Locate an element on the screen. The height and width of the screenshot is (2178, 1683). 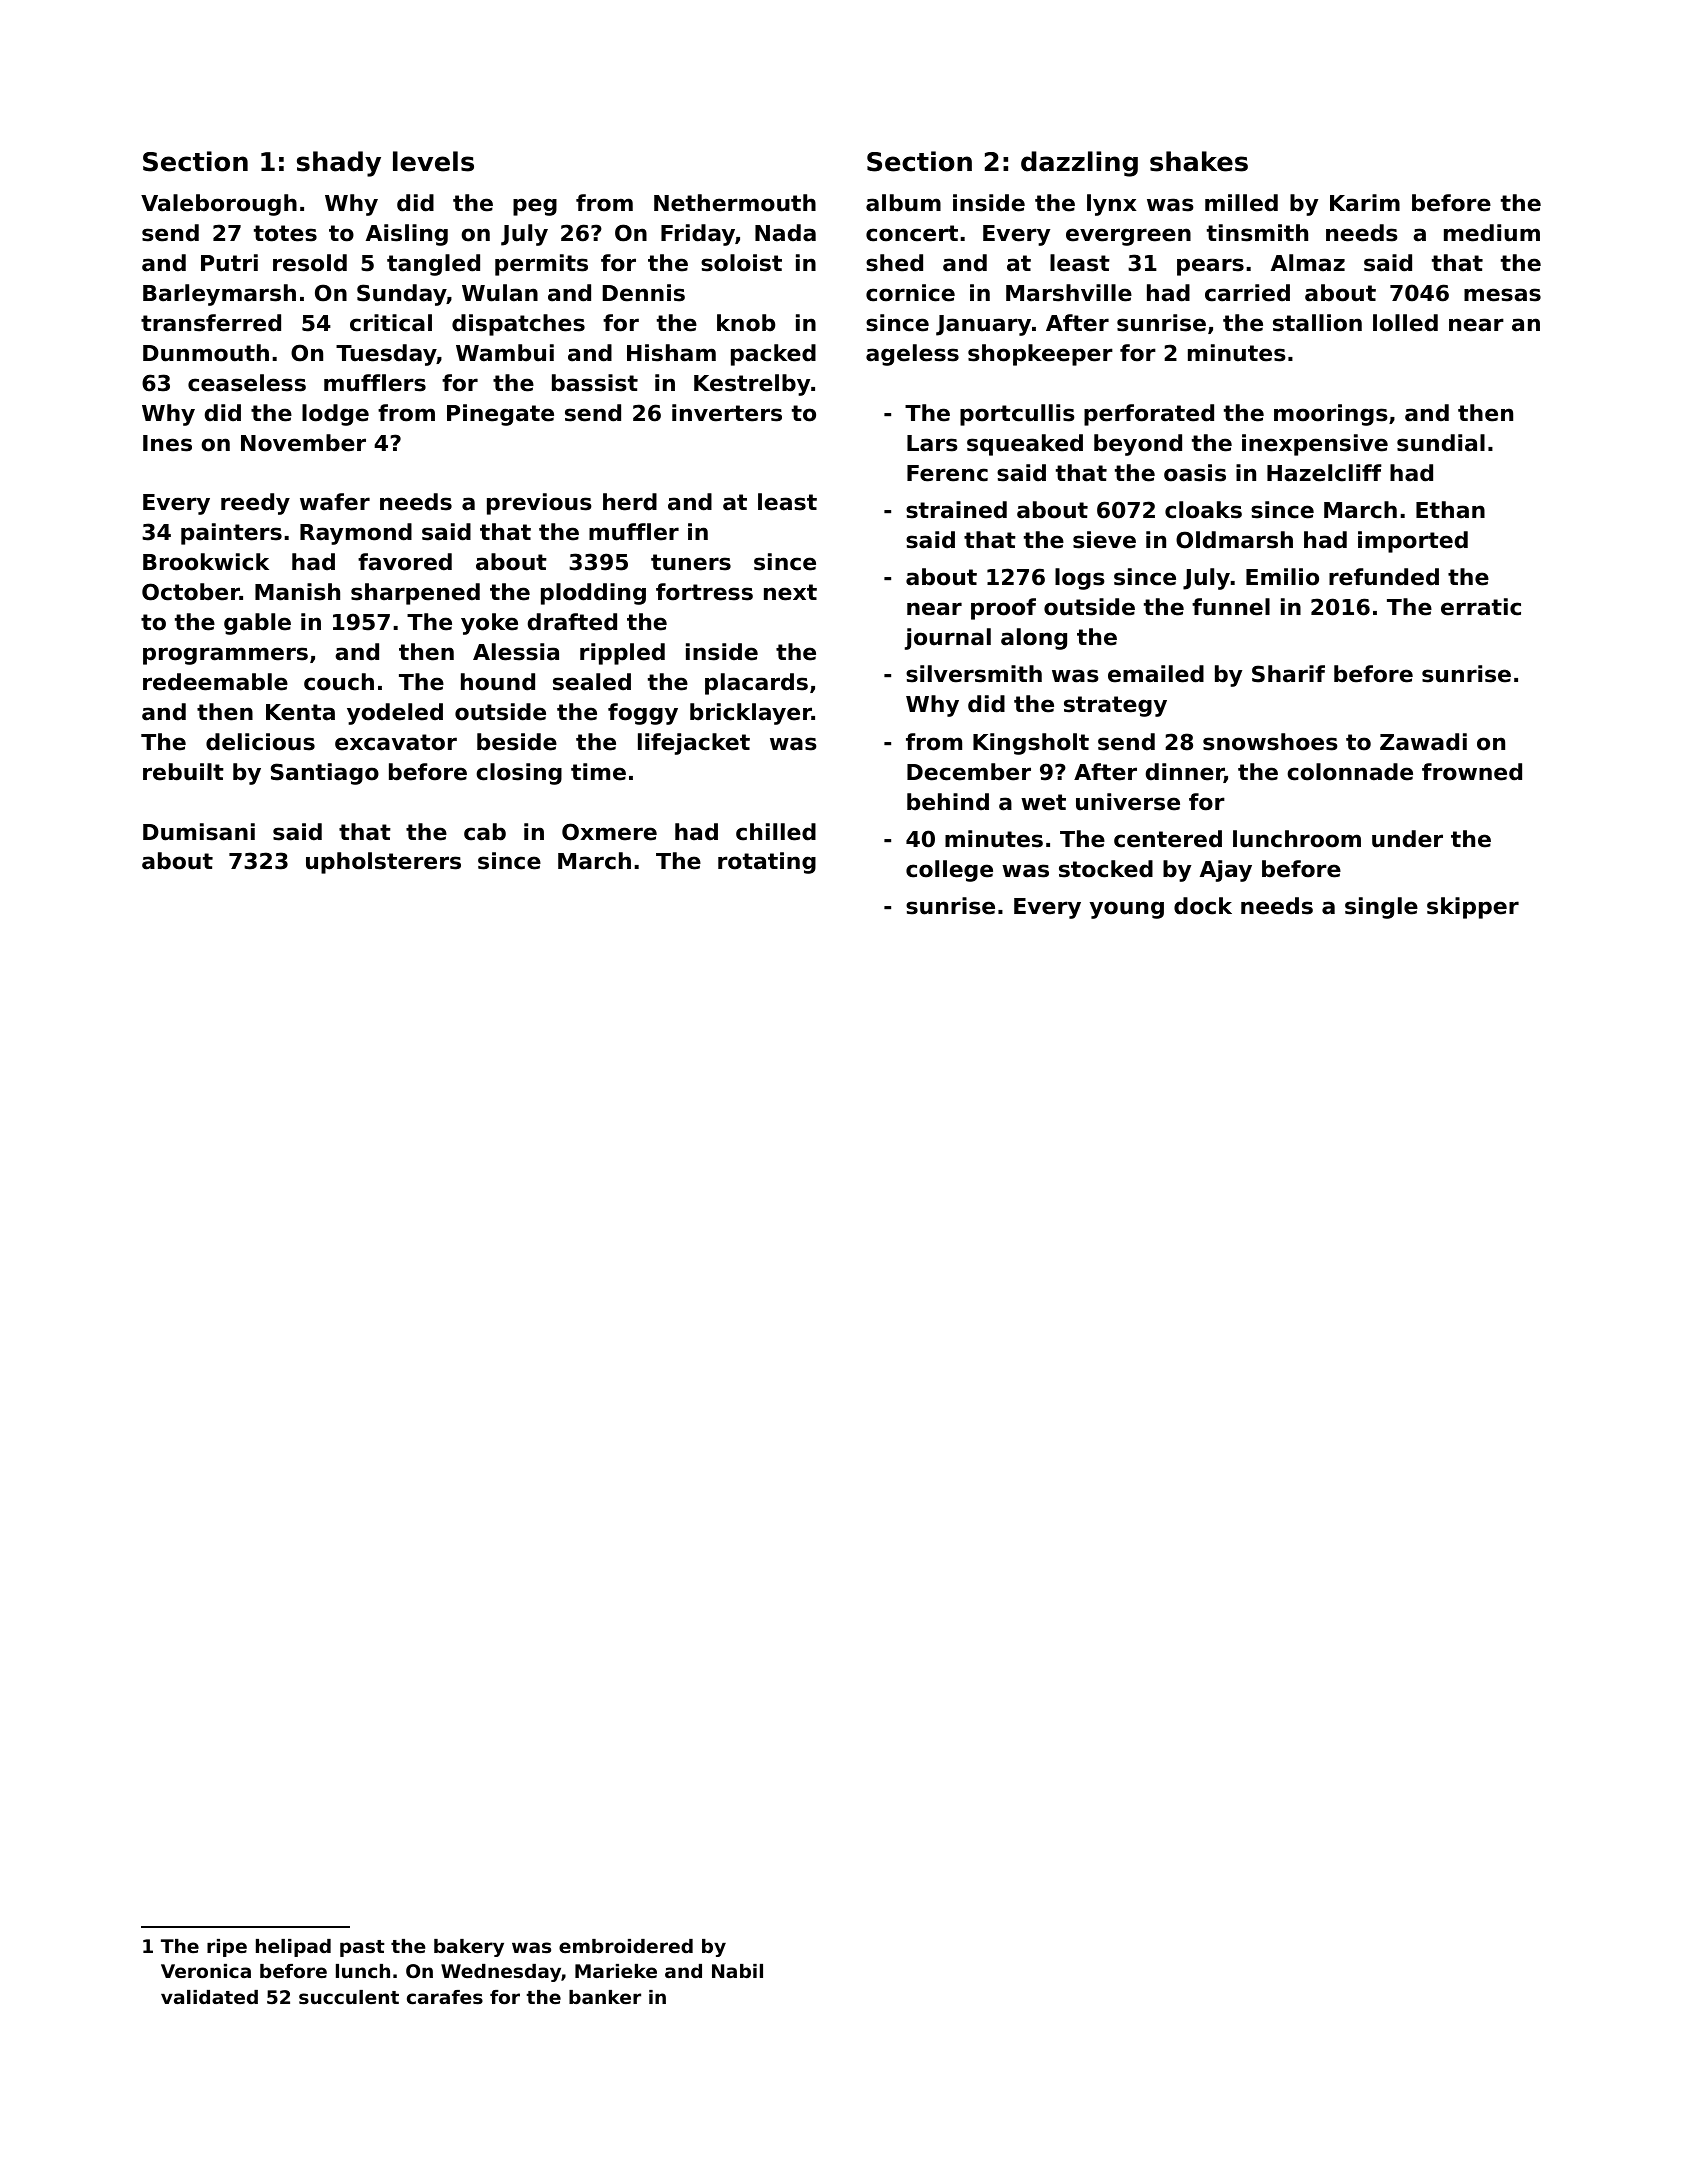
November is located at coordinates (303, 443).
